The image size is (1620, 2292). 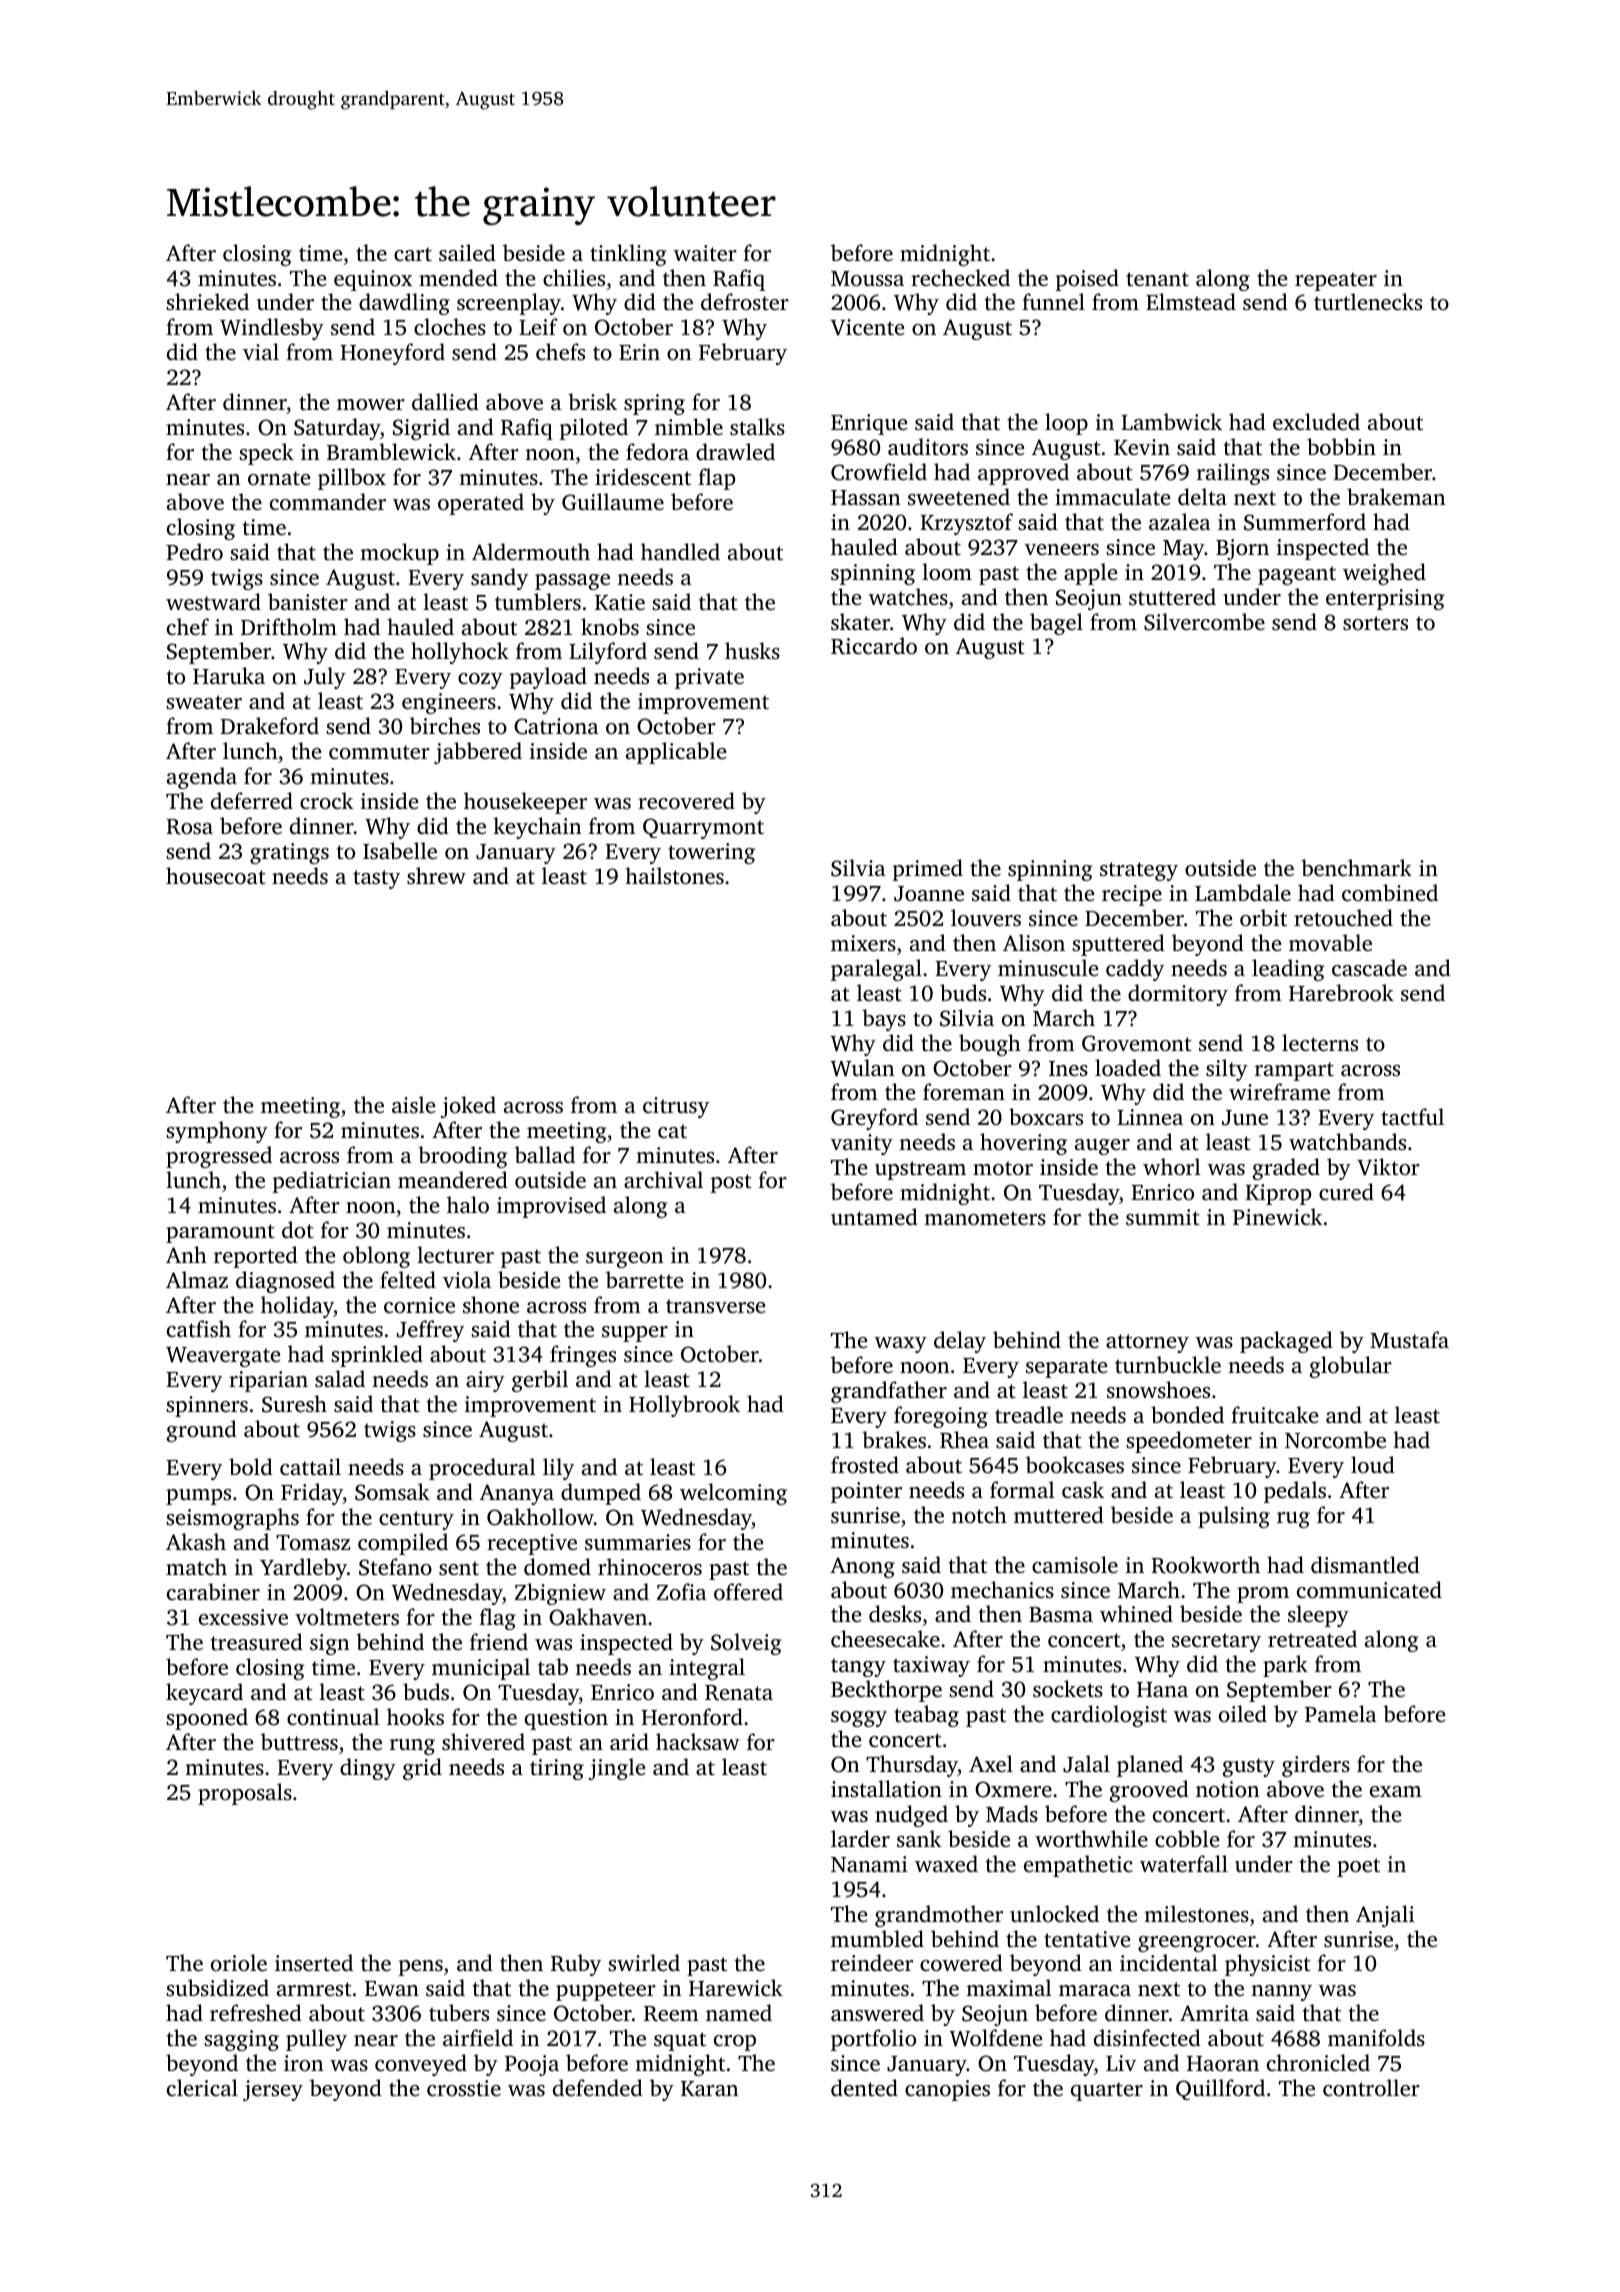 I want to click on delay, so click(x=960, y=1342).
